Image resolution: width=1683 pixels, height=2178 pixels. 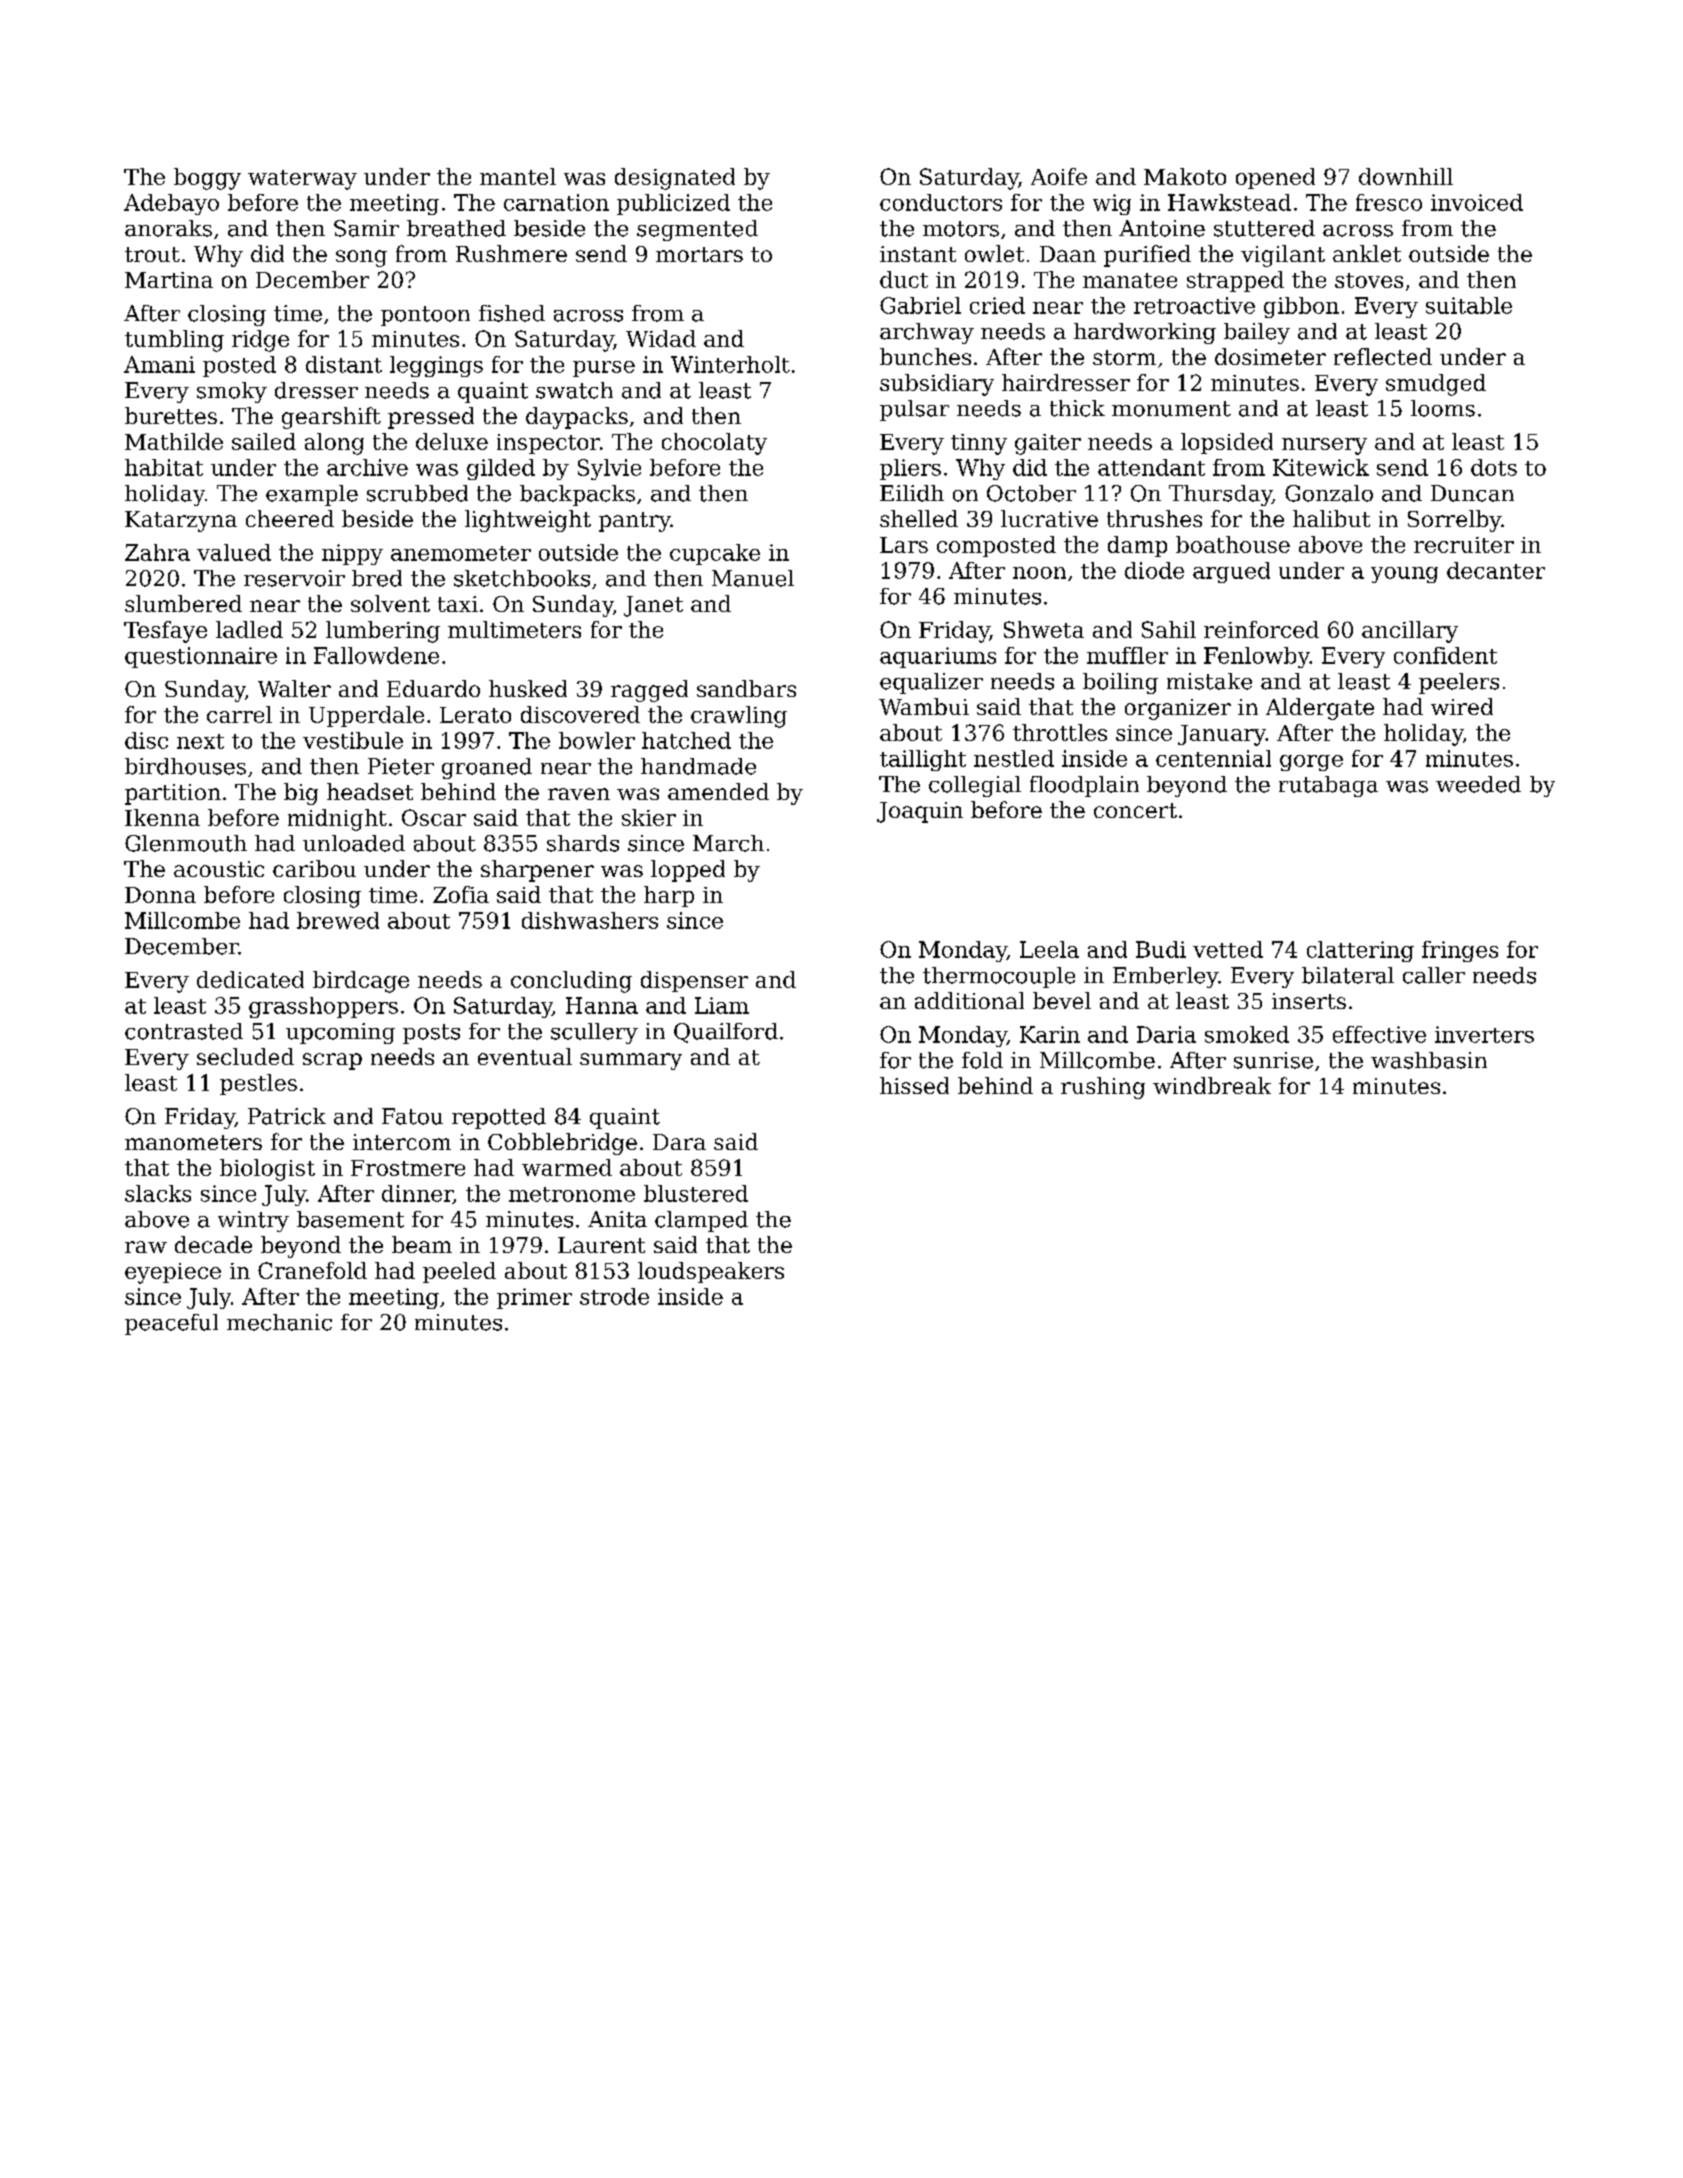 I want to click on Wambui, so click(x=924, y=706).
